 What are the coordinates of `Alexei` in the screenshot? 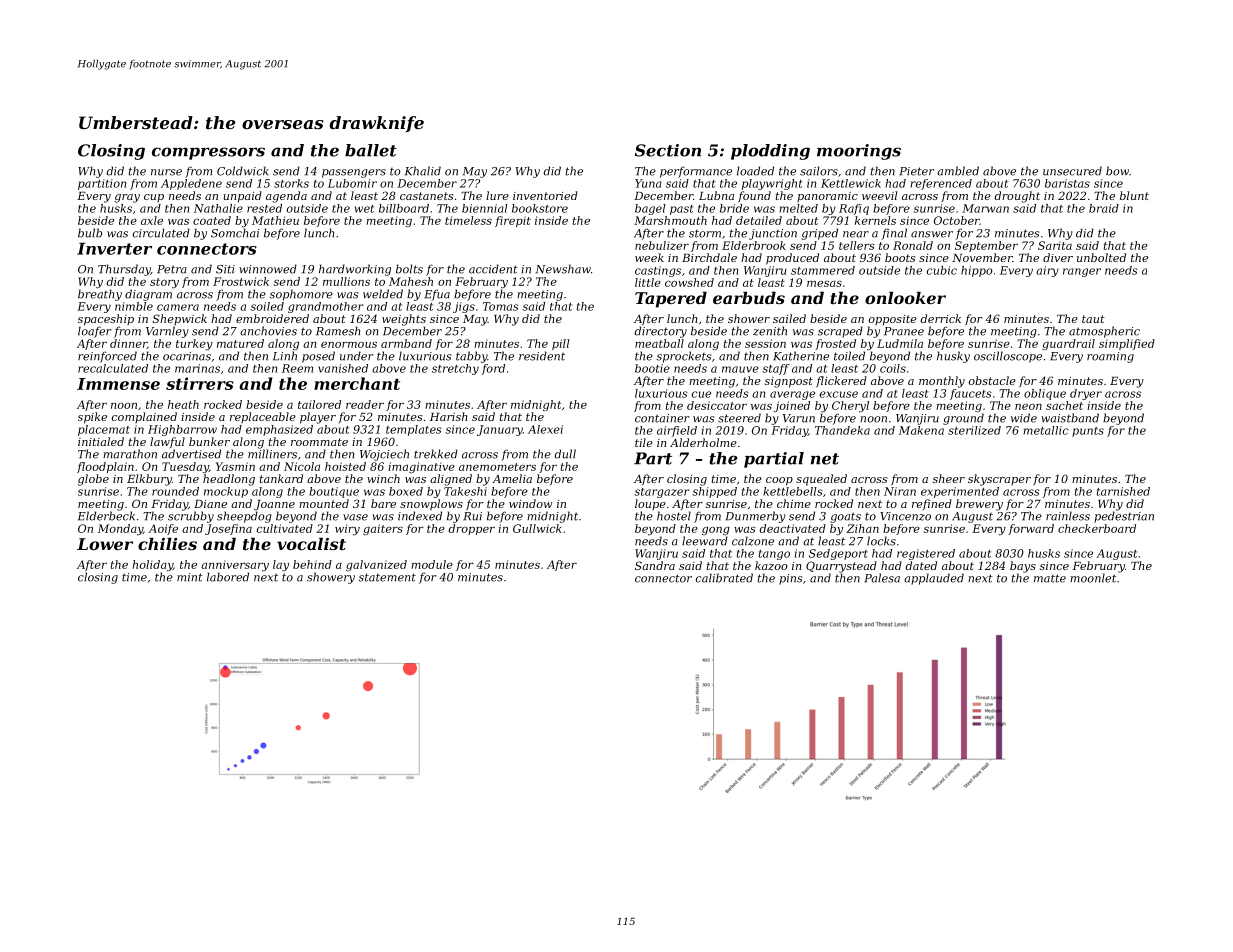 It's located at (545, 429).
